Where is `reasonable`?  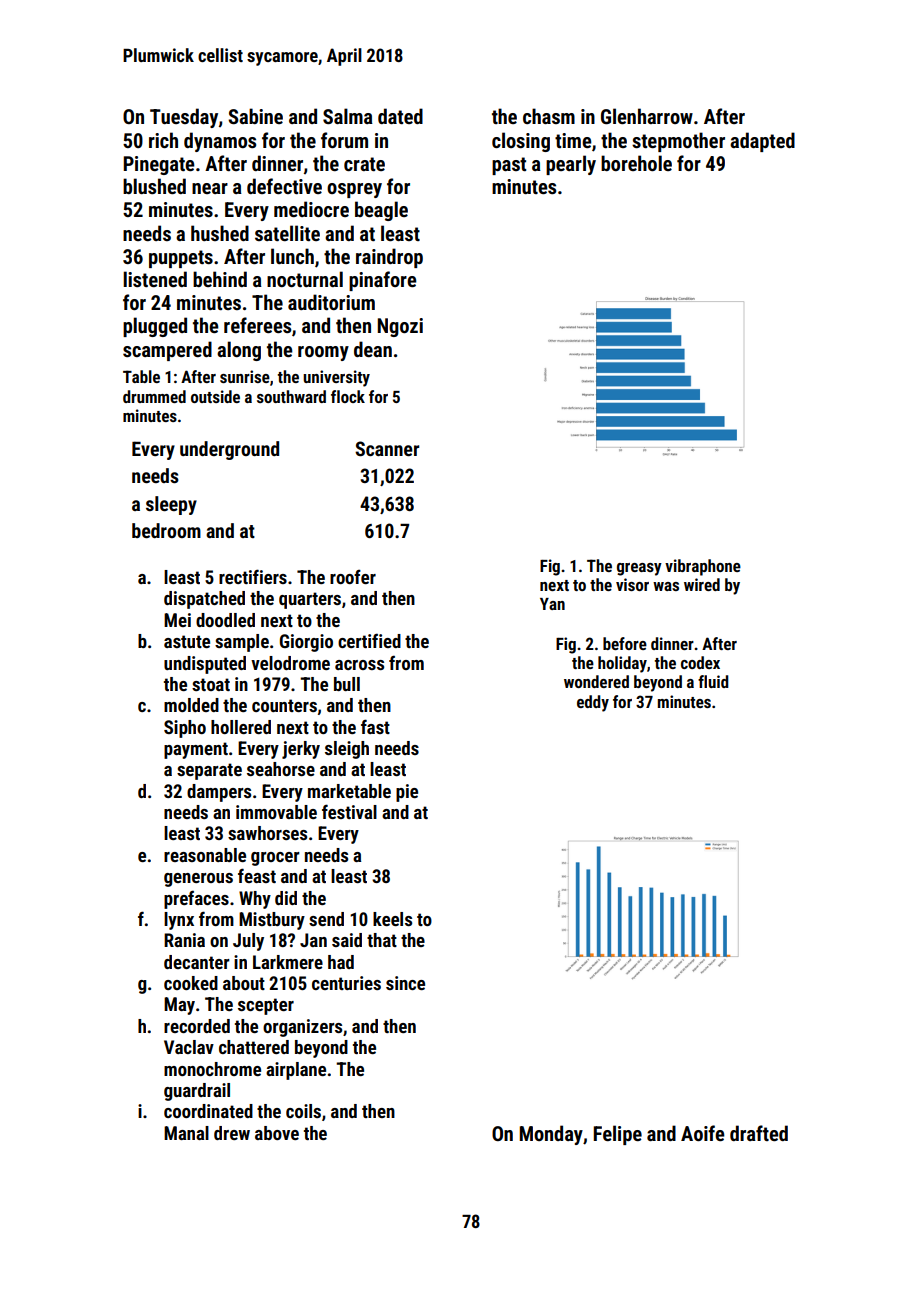 reasonable is located at coordinates (205, 855).
